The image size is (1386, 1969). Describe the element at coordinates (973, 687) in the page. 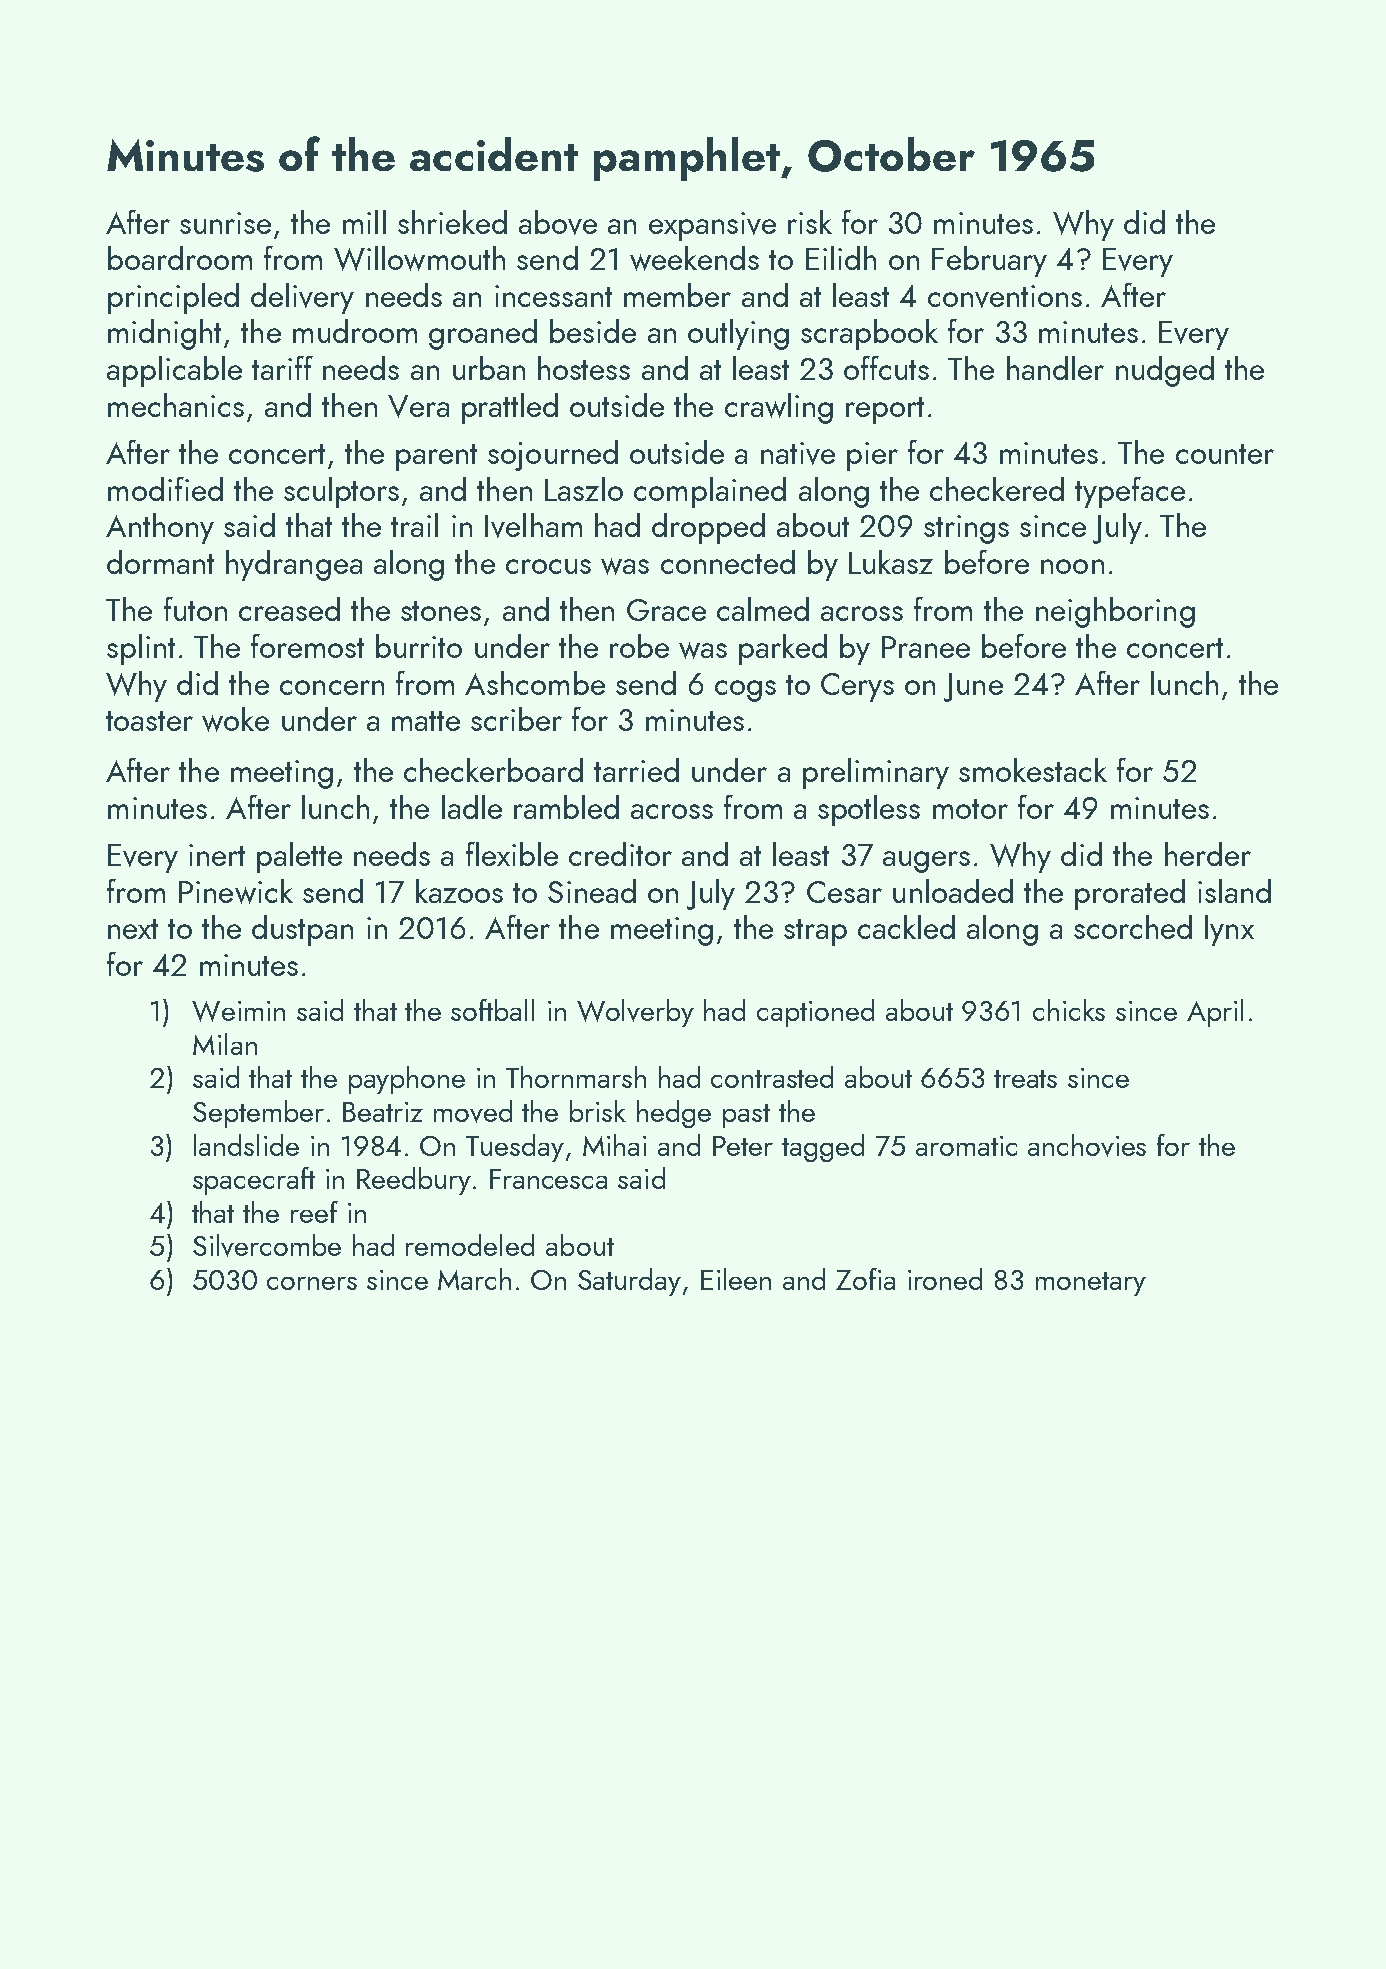

I see `June` at that location.
